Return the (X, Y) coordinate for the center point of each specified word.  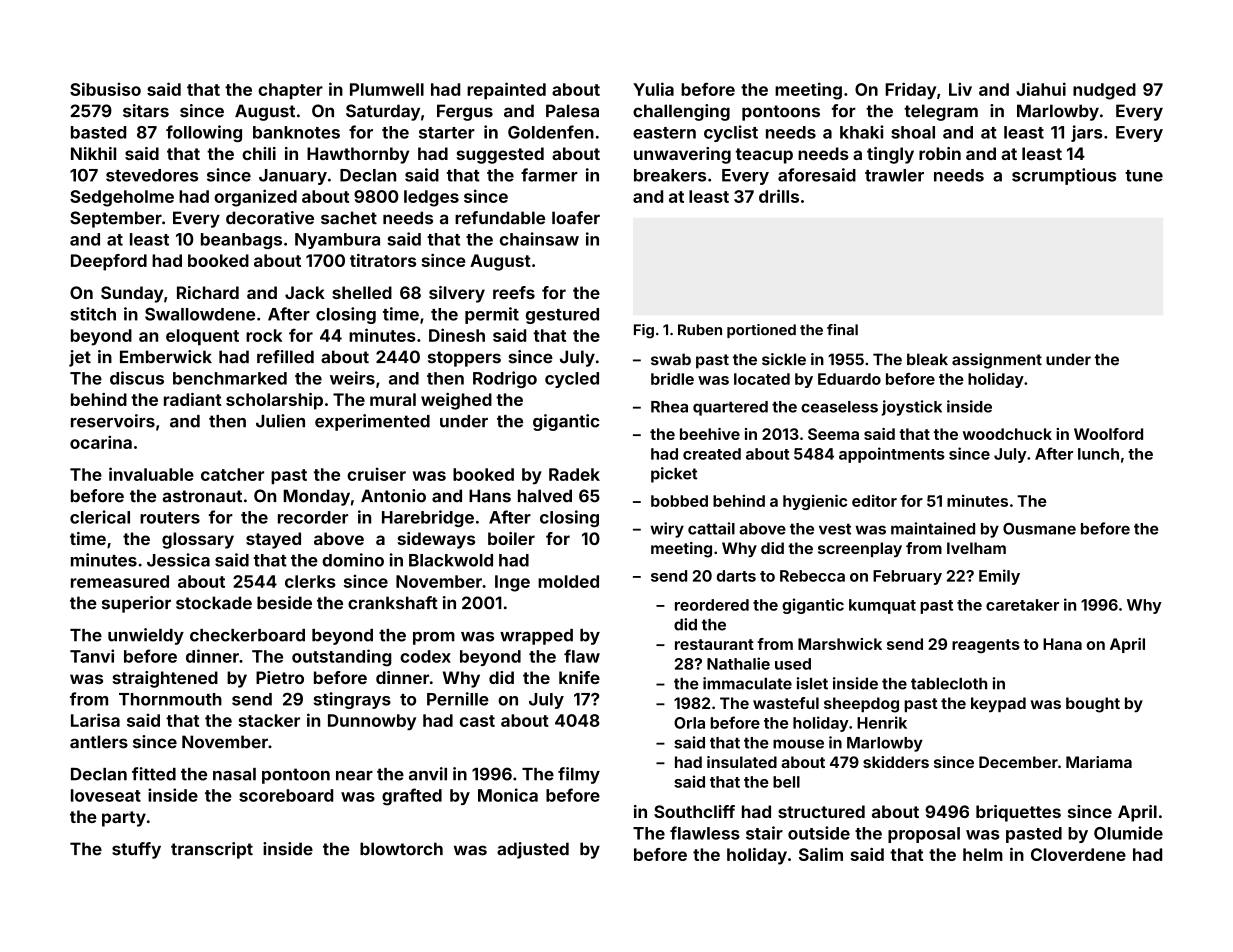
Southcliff (694, 811)
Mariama (1099, 762)
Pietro (280, 677)
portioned (761, 331)
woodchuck (1007, 434)
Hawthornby (358, 155)
